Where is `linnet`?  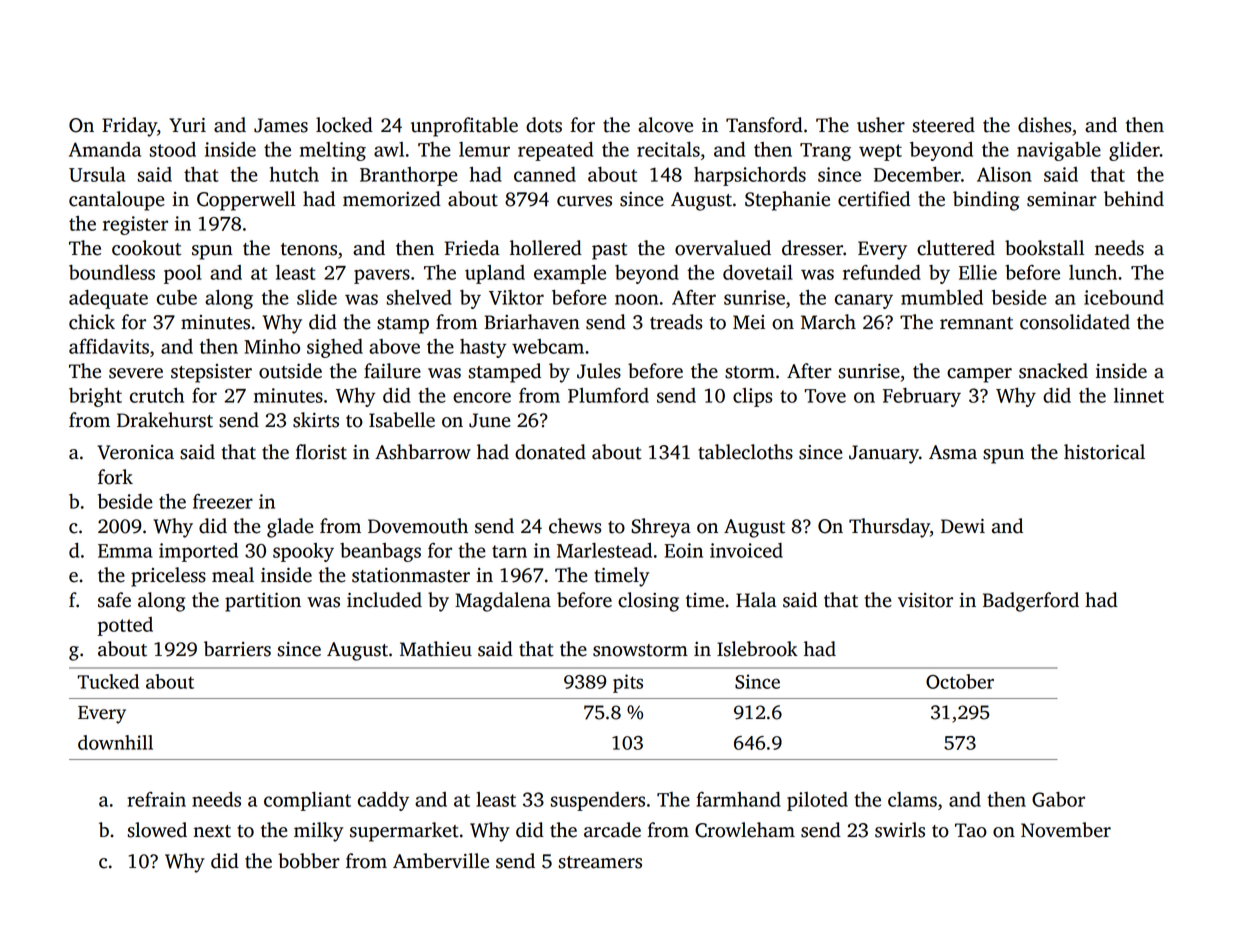 linnet is located at coordinates (1139, 395).
